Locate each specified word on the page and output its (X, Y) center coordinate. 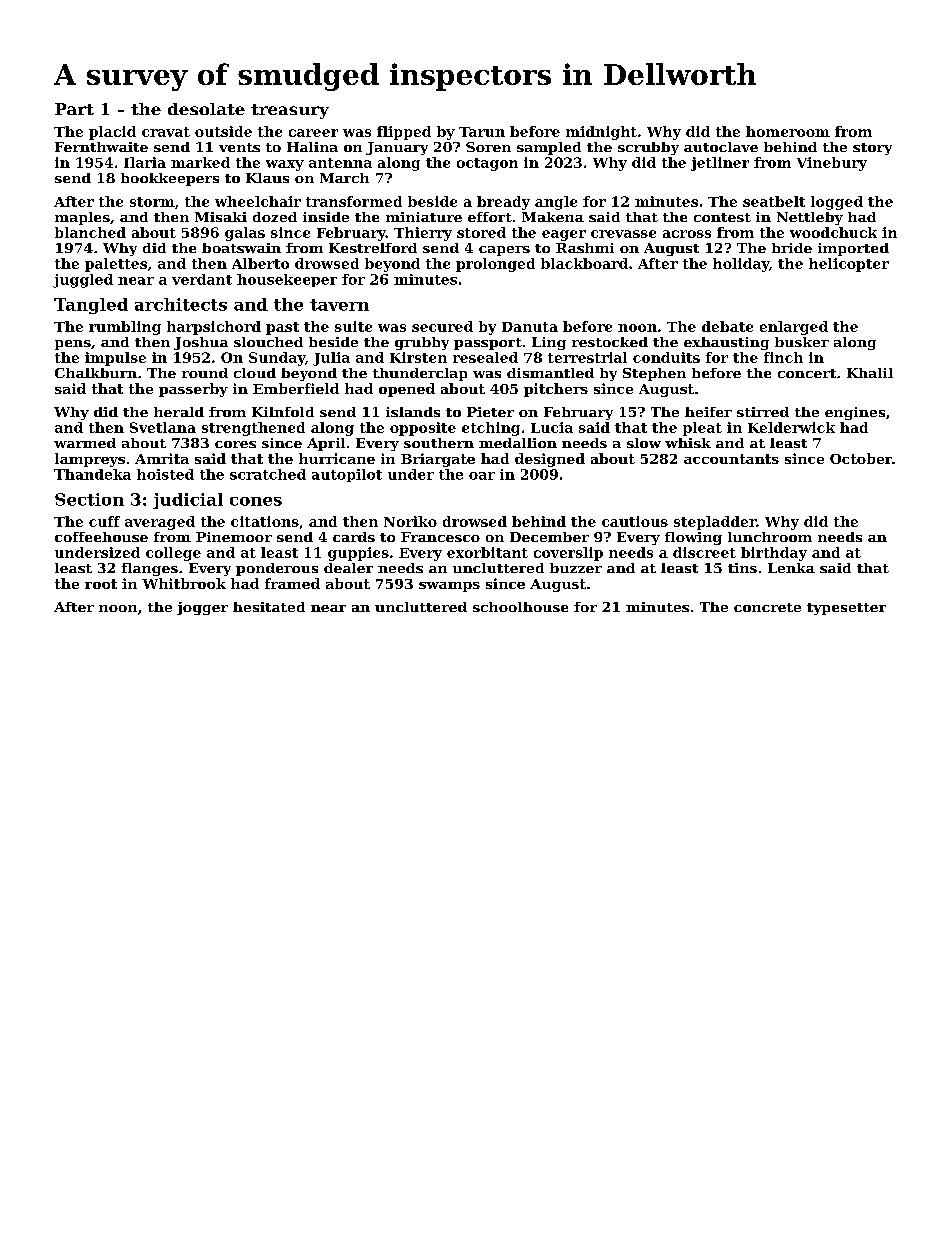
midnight (601, 133)
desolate (206, 109)
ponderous (277, 569)
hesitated (269, 607)
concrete (767, 607)
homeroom (788, 131)
